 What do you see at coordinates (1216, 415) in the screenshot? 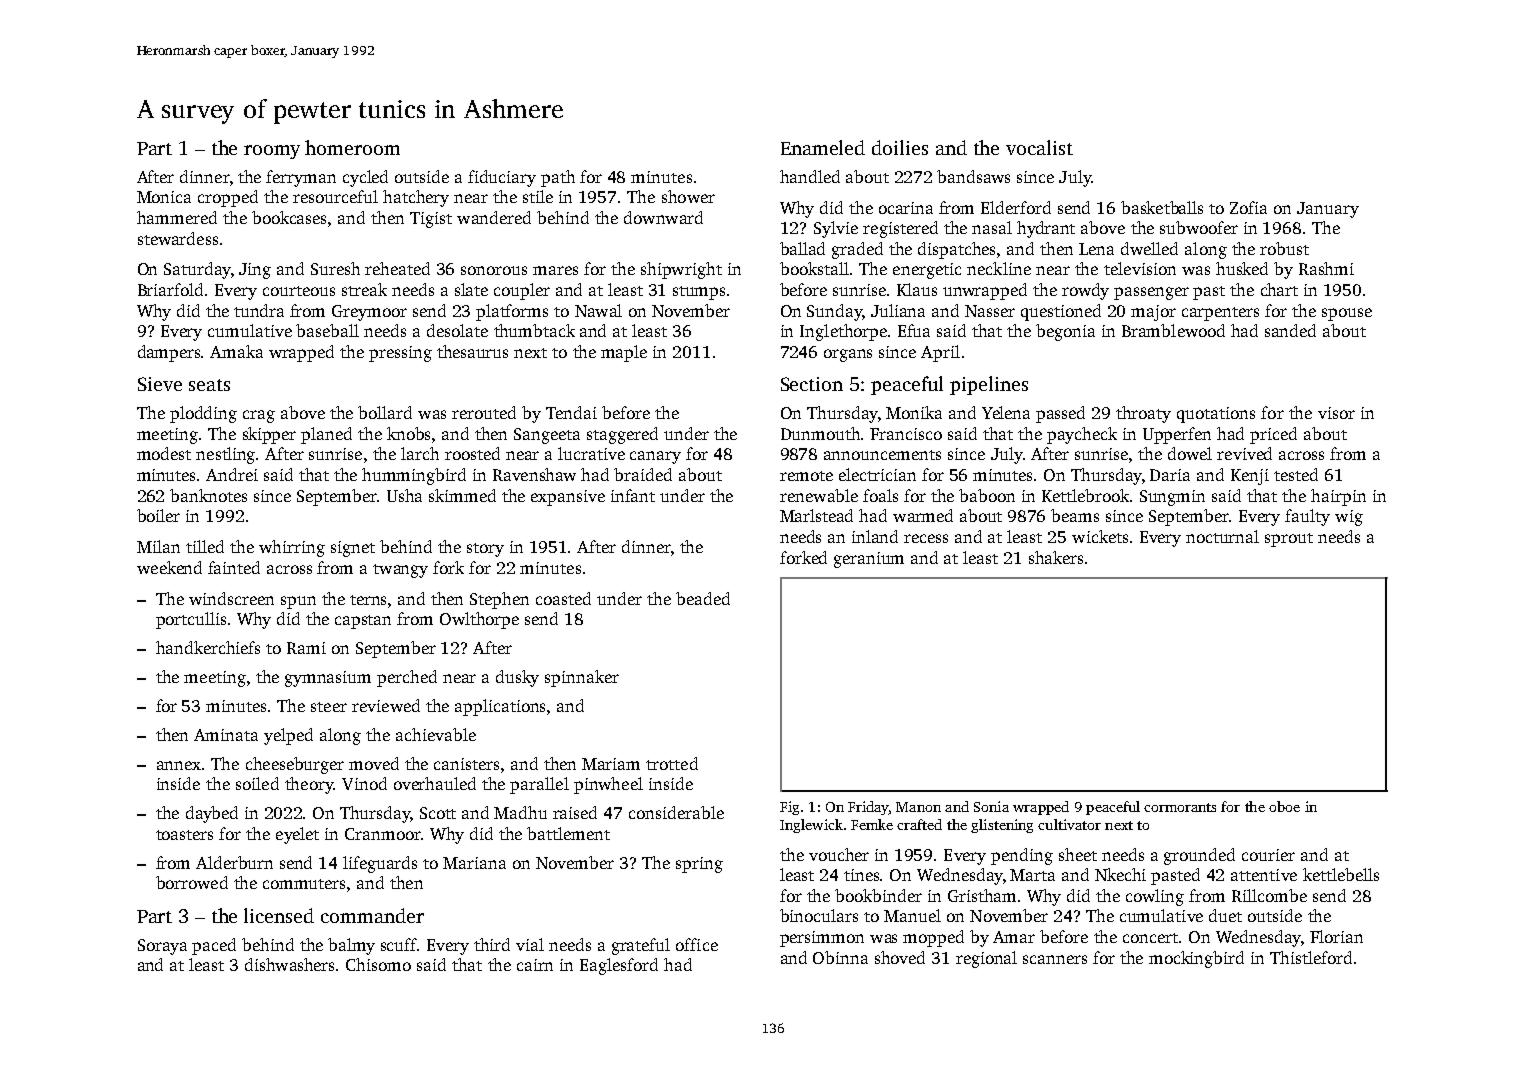
I see `quotations` at bounding box center [1216, 415].
